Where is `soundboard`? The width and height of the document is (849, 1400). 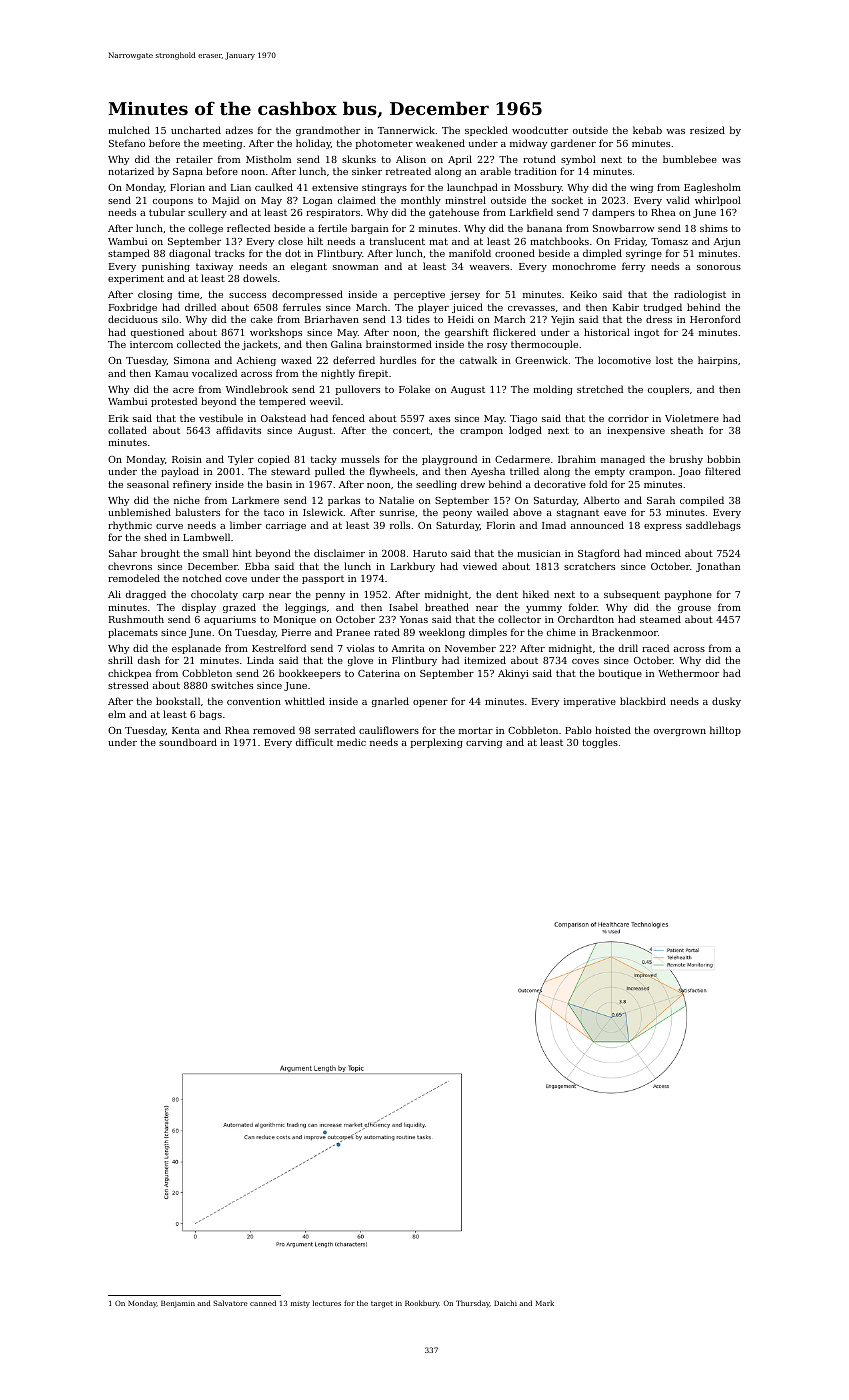
soundboard is located at coordinates (188, 742).
